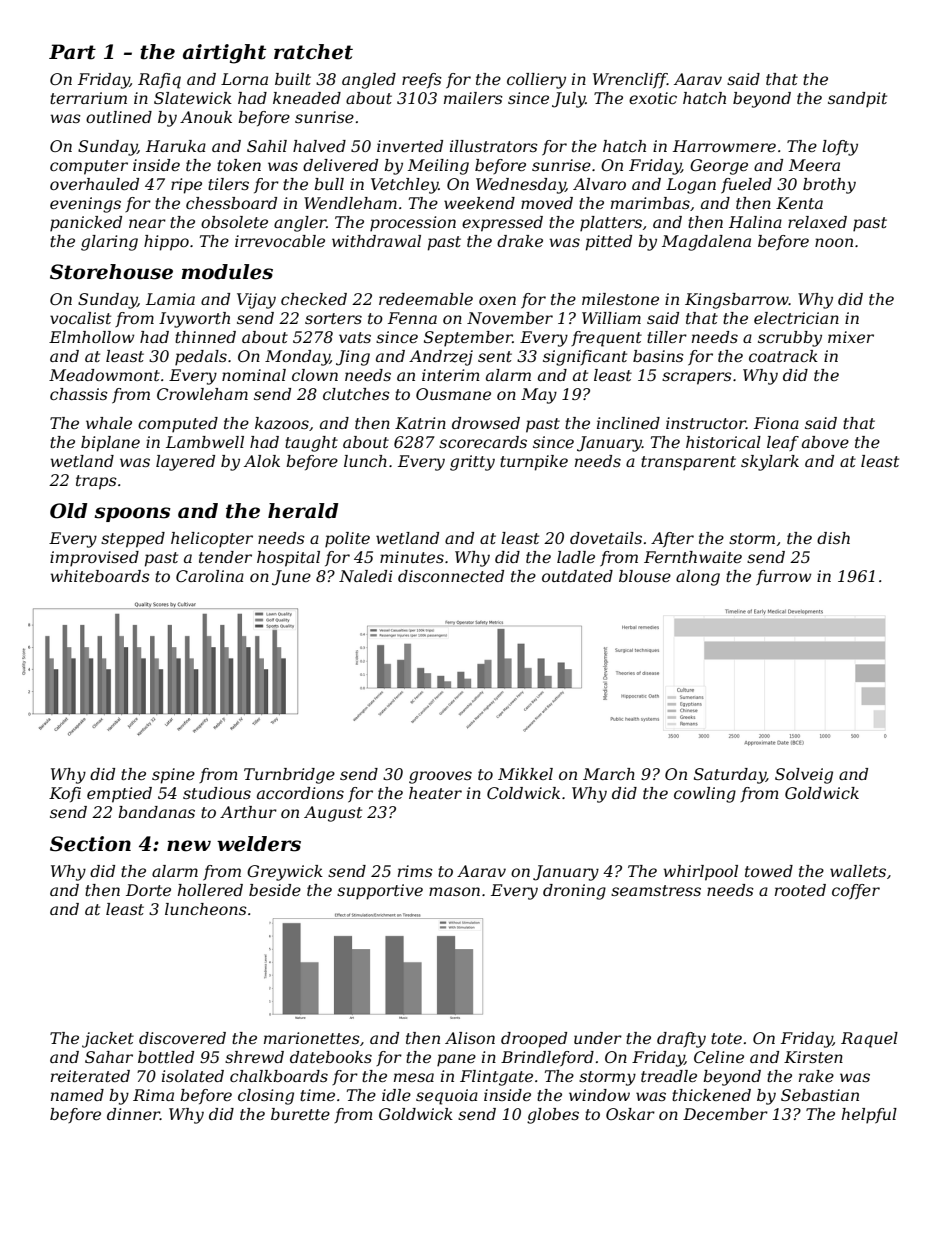 The image size is (952, 1233). What do you see at coordinates (454, 891) in the screenshot?
I see `mason` at bounding box center [454, 891].
